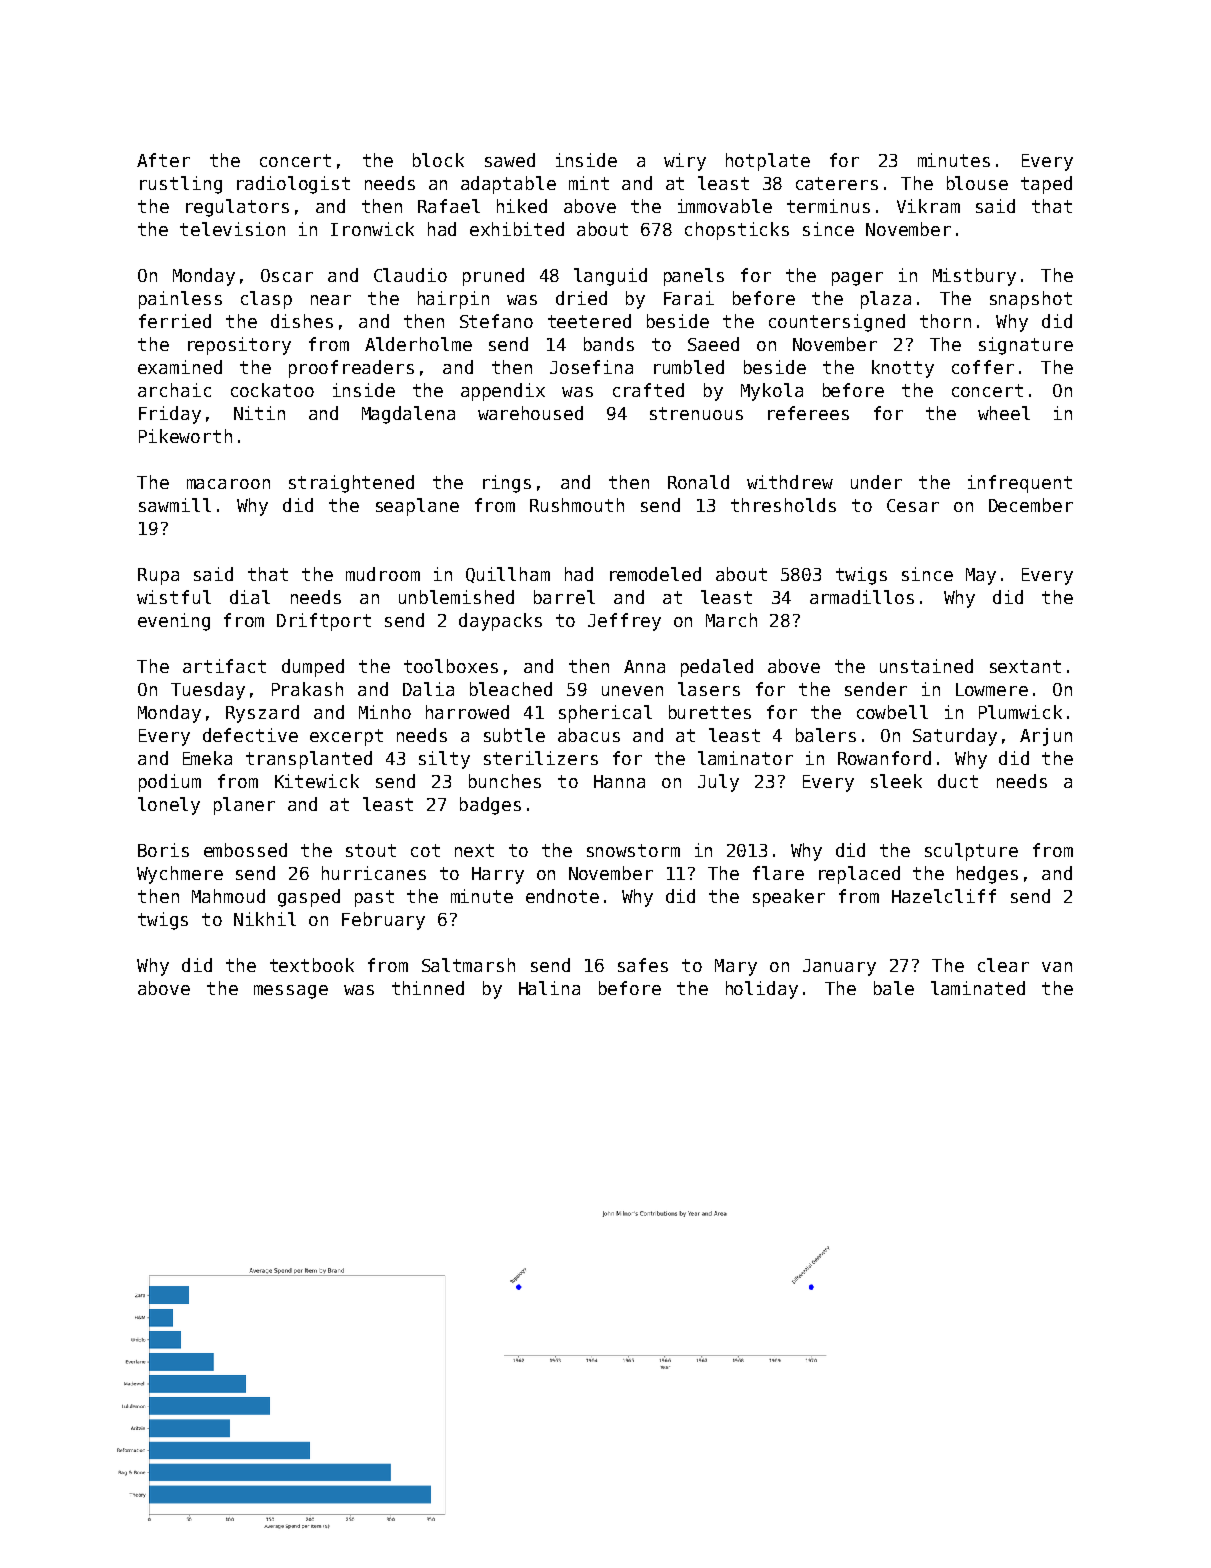  What do you see at coordinates (224, 666) in the screenshot?
I see `artifact` at bounding box center [224, 666].
